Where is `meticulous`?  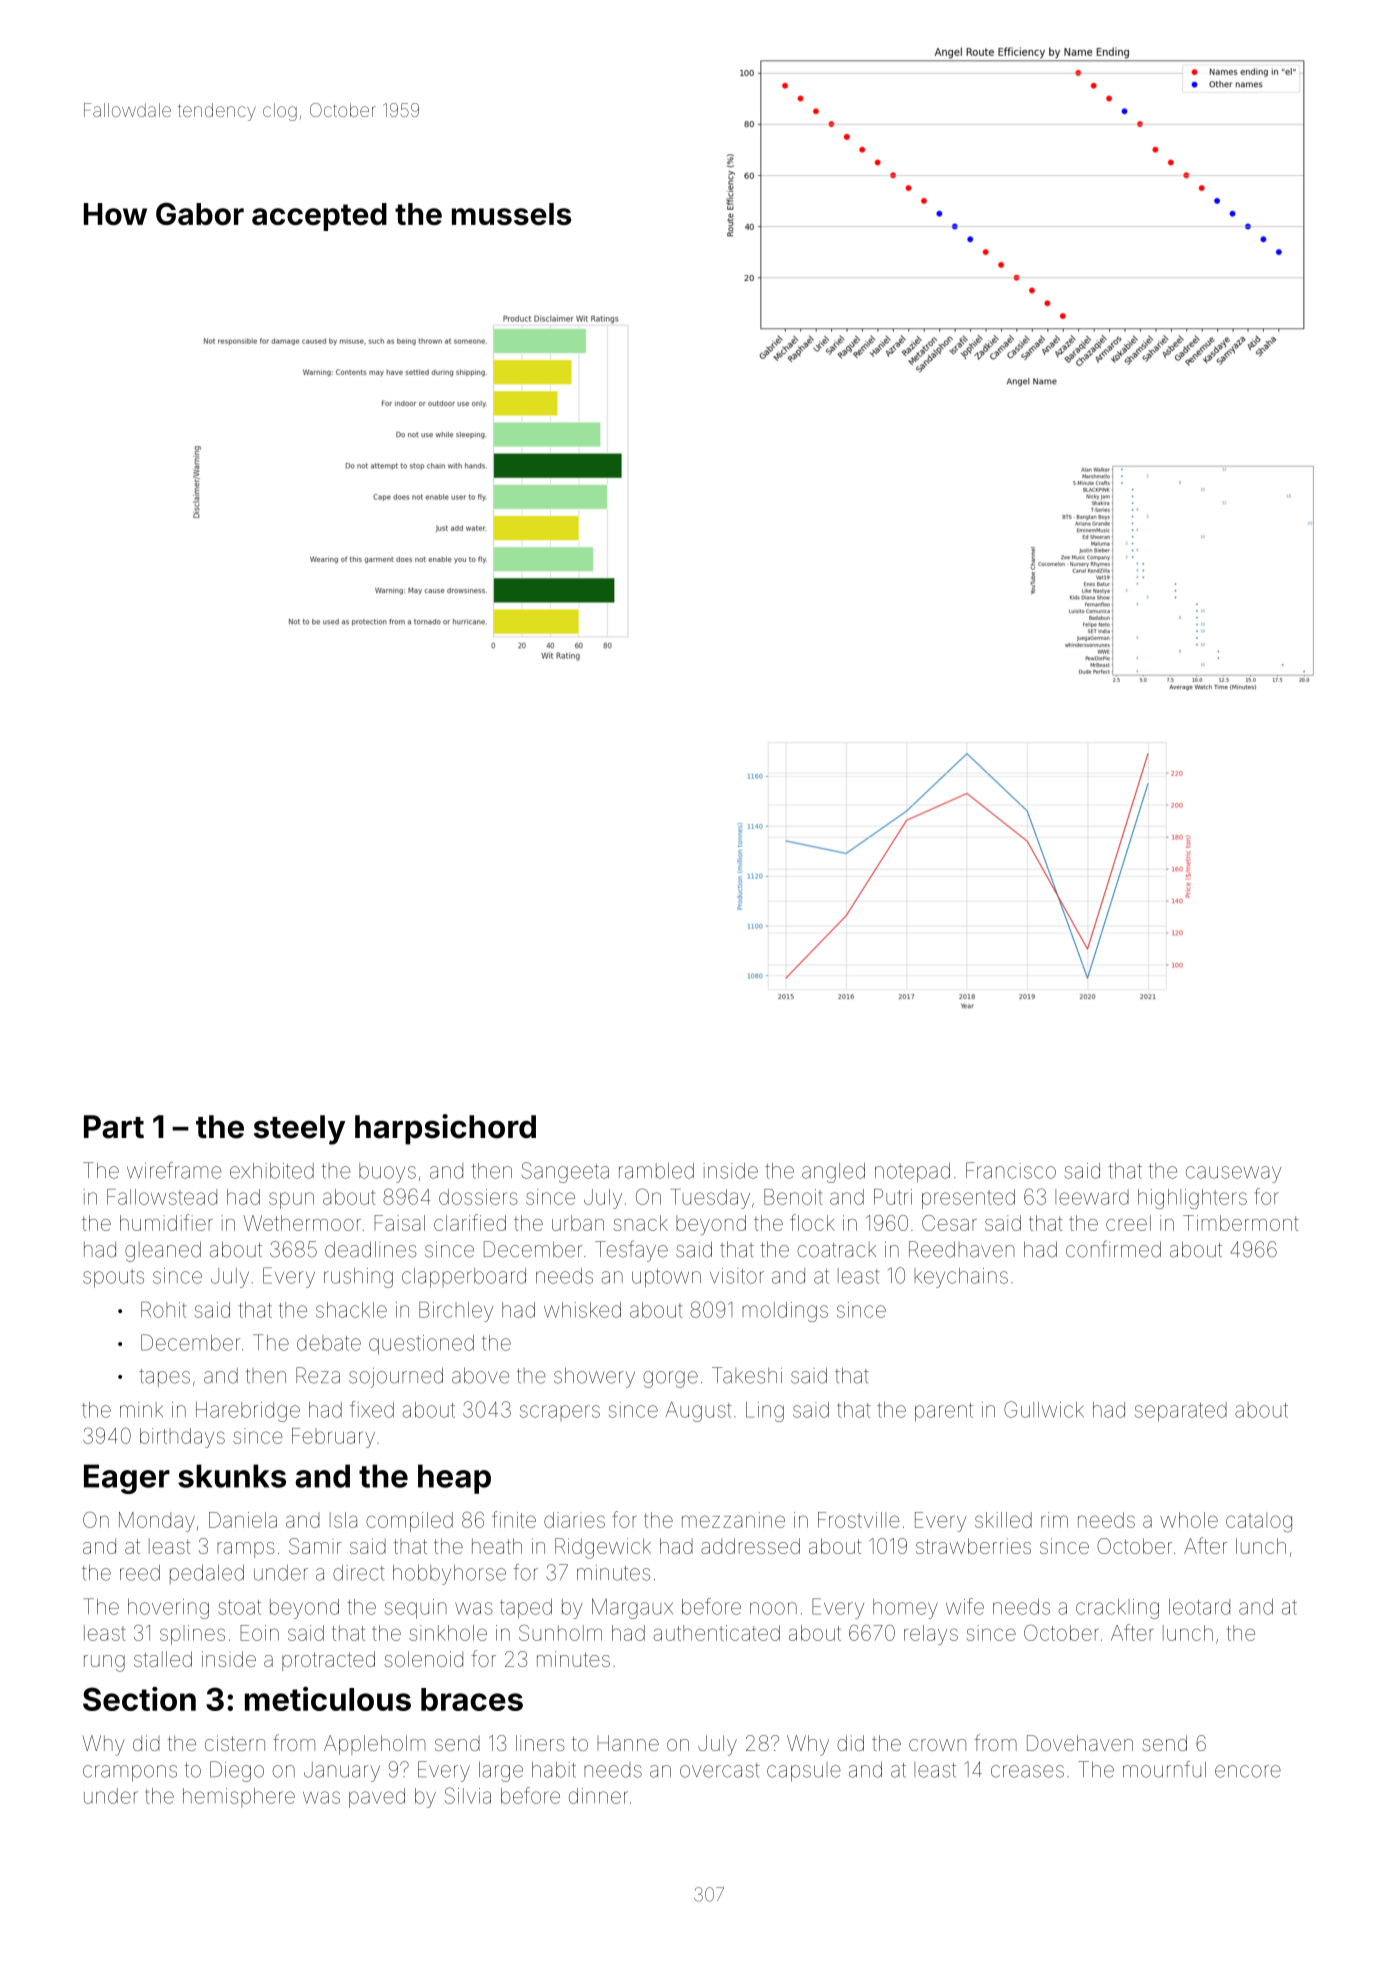
meticulous is located at coordinates (328, 1698).
